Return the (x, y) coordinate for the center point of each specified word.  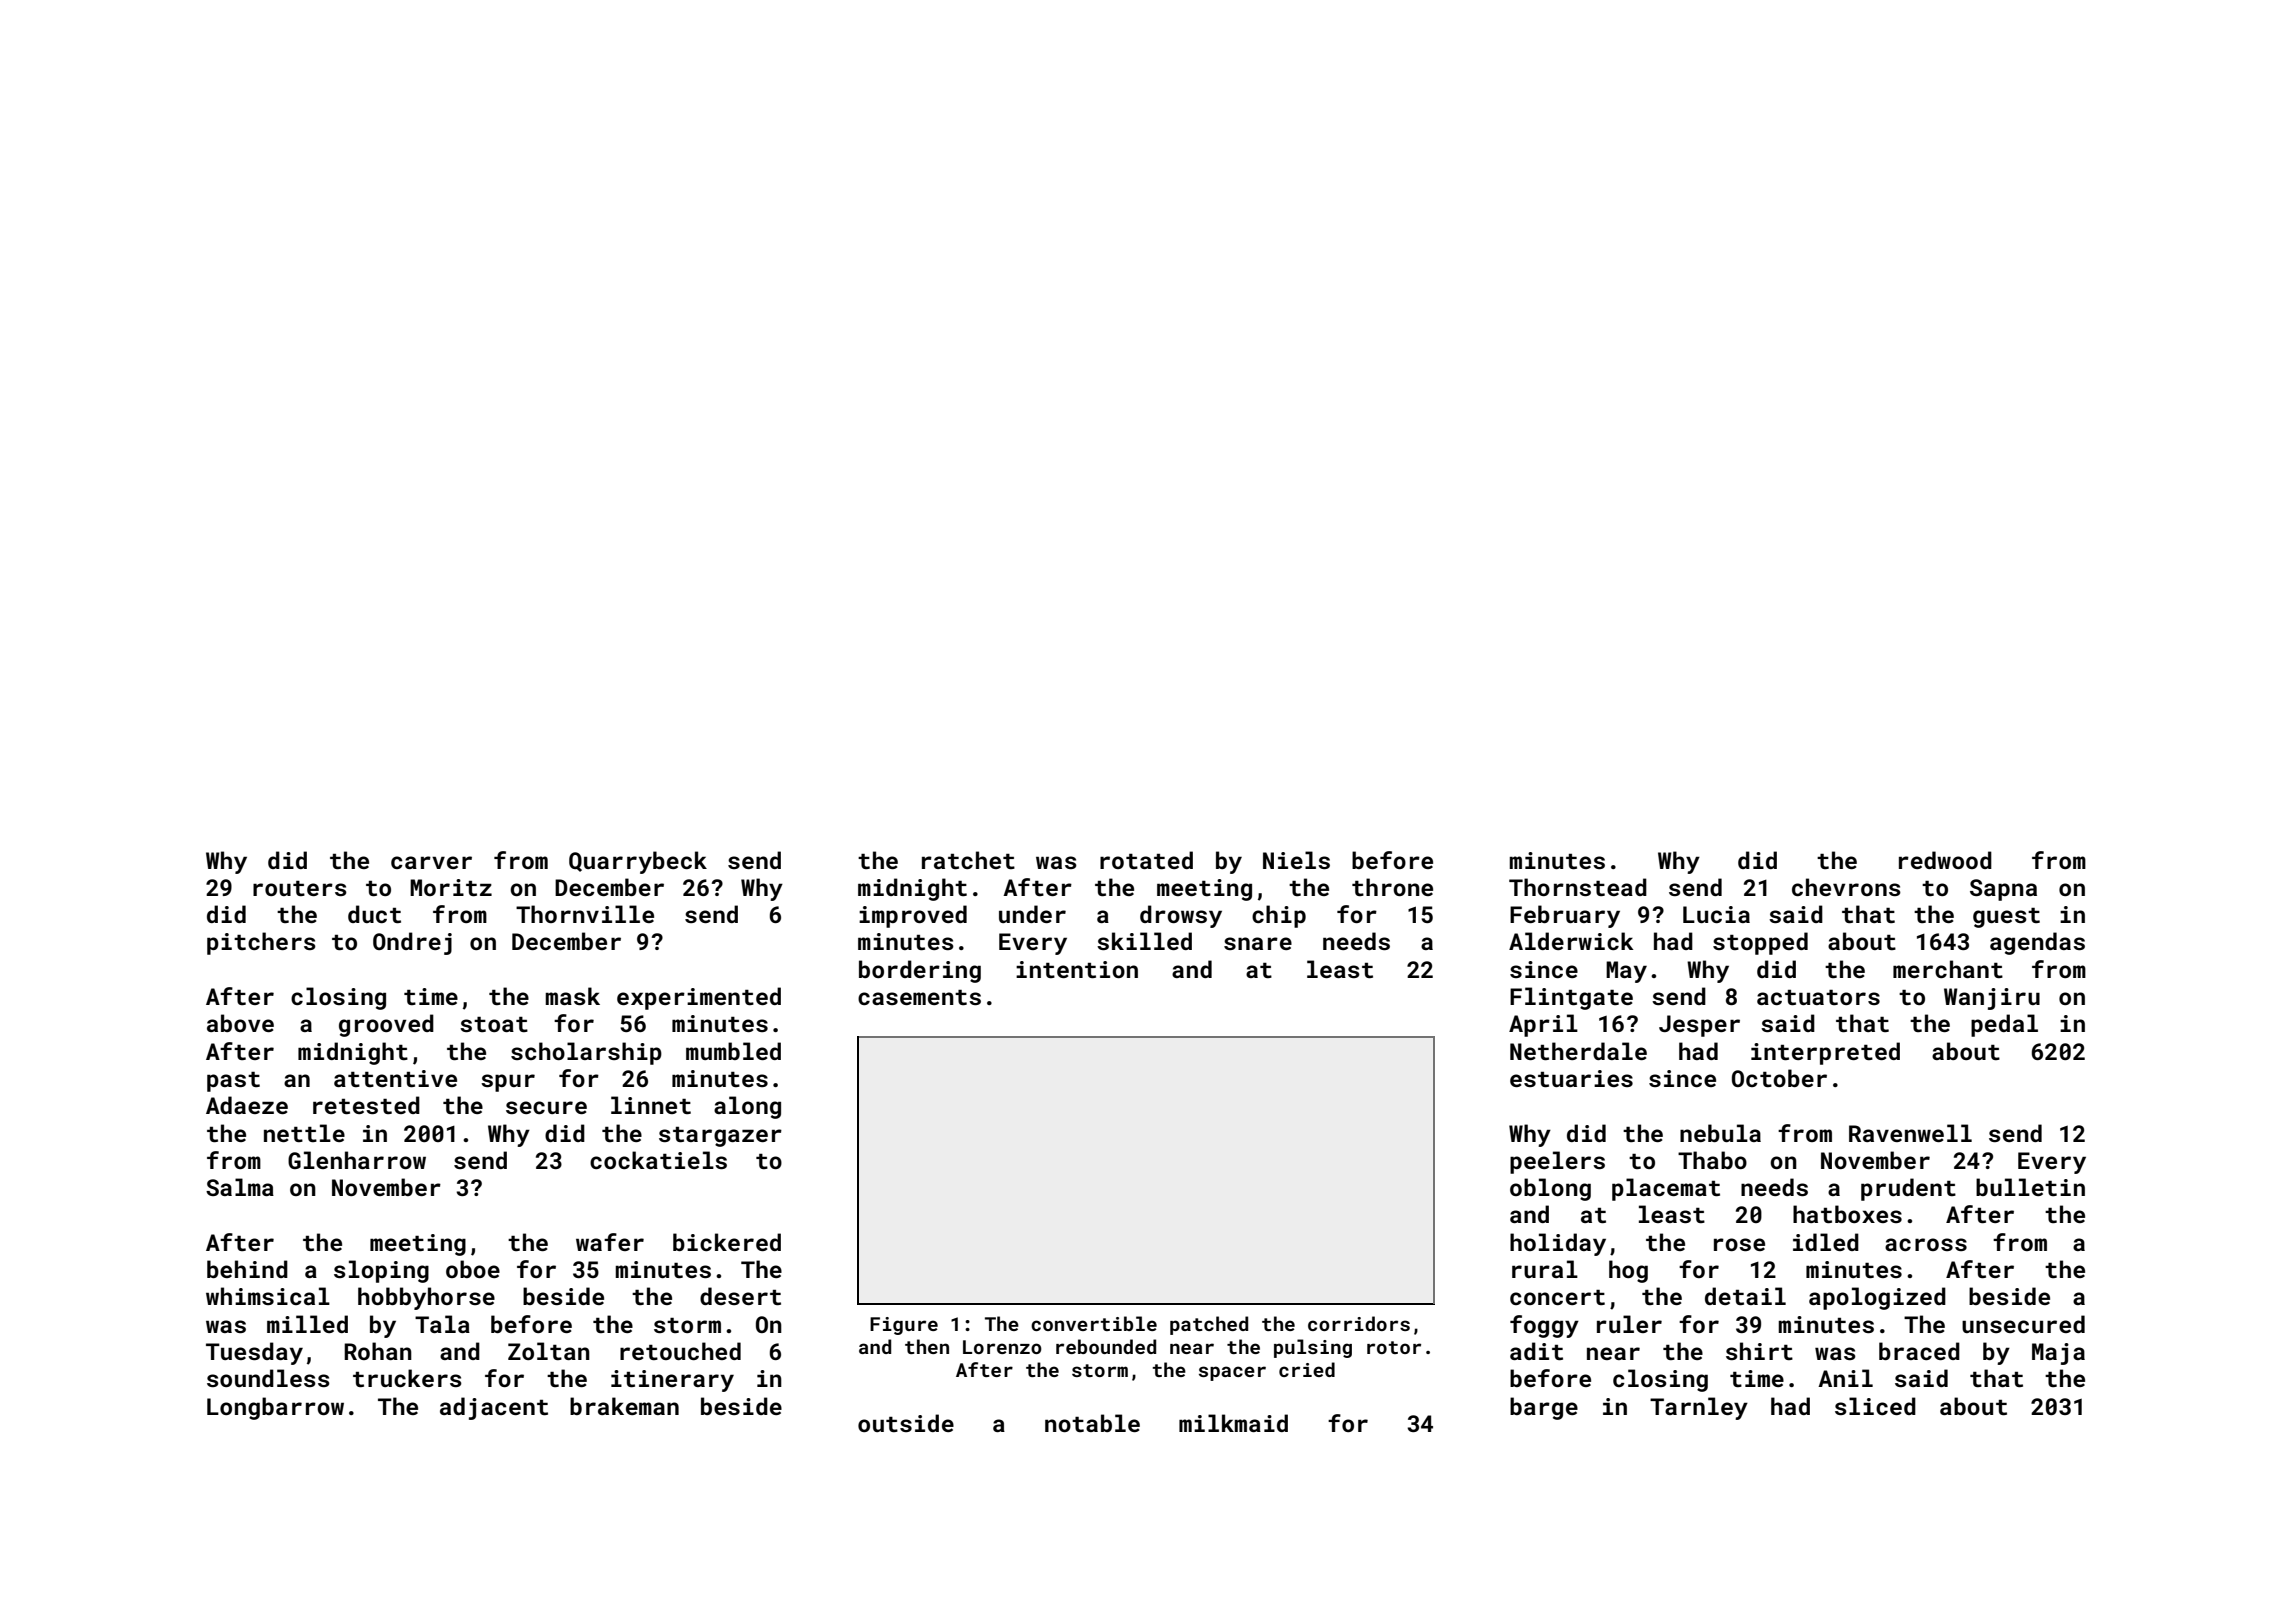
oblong (1550, 1189)
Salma (240, 1187)
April (1543, 1025)
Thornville (585, 914)
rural (1545, 1269)
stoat (494, 1024)
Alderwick (1571, 941)
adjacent (494, 1408)
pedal (2004, 1025)
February (1565, 916)
